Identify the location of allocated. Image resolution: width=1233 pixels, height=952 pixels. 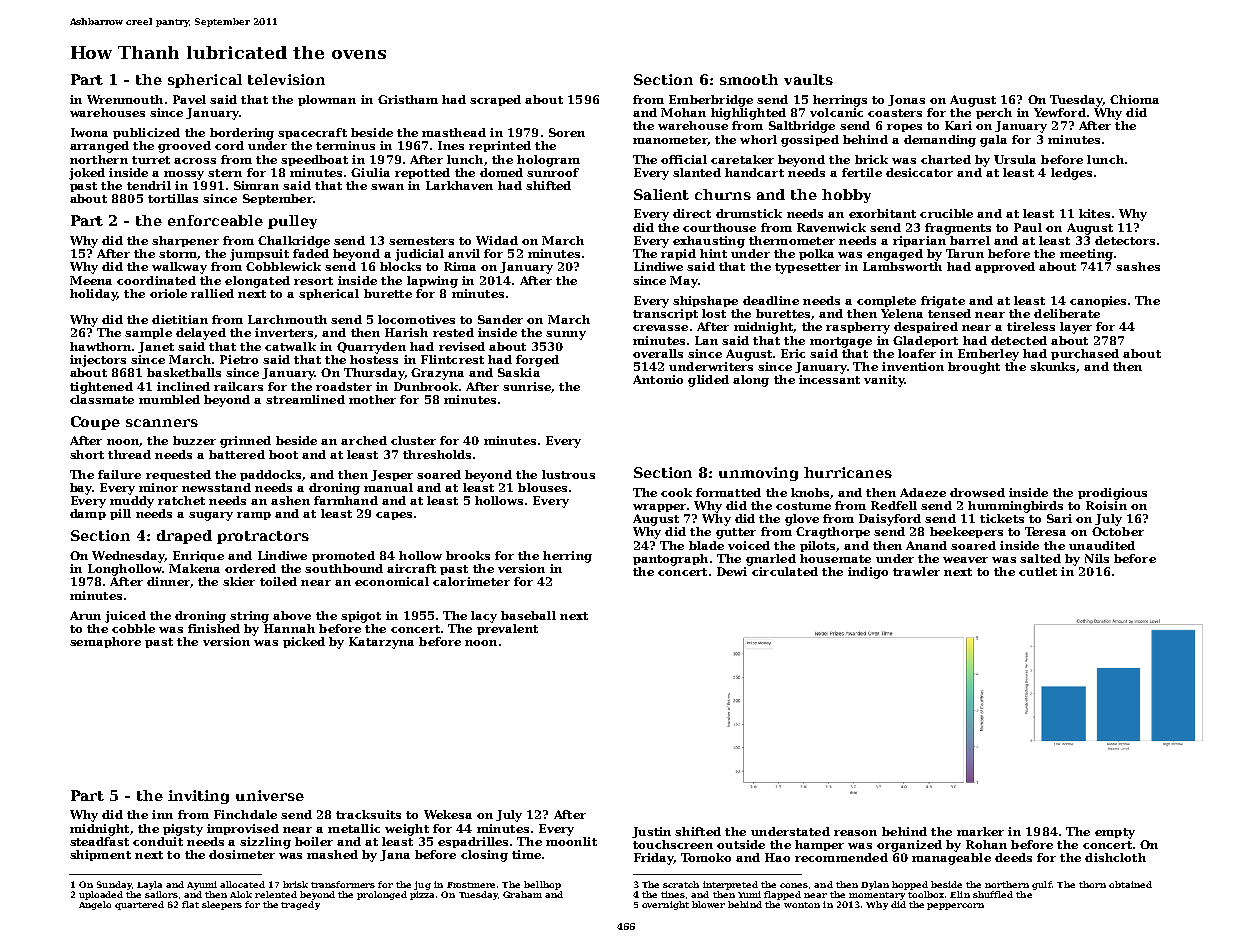
(242, 884).
